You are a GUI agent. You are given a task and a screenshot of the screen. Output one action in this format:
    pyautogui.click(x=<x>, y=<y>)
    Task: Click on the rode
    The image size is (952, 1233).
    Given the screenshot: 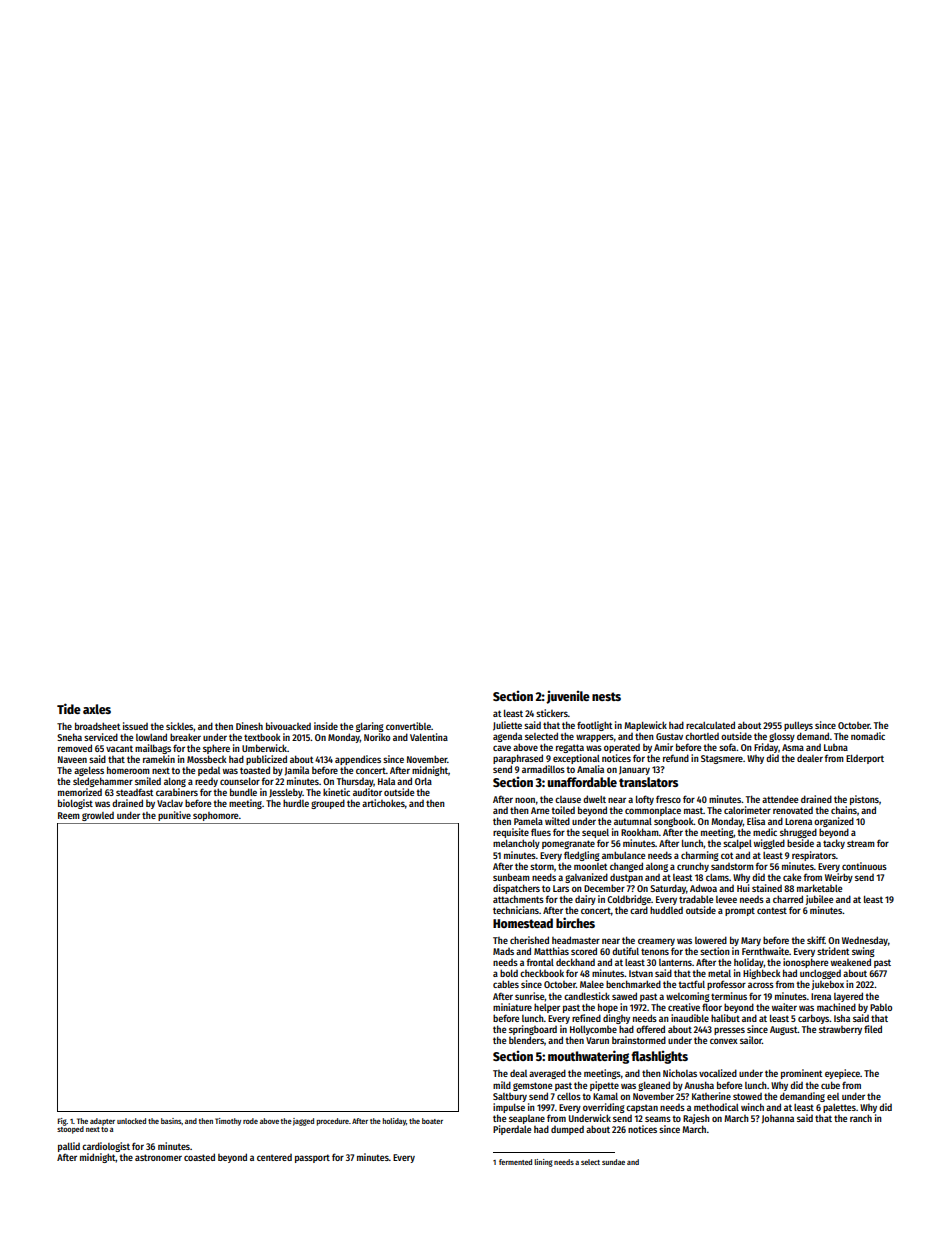 What is the action you would take?
    pyautogui.click(x=250, y=1121)
